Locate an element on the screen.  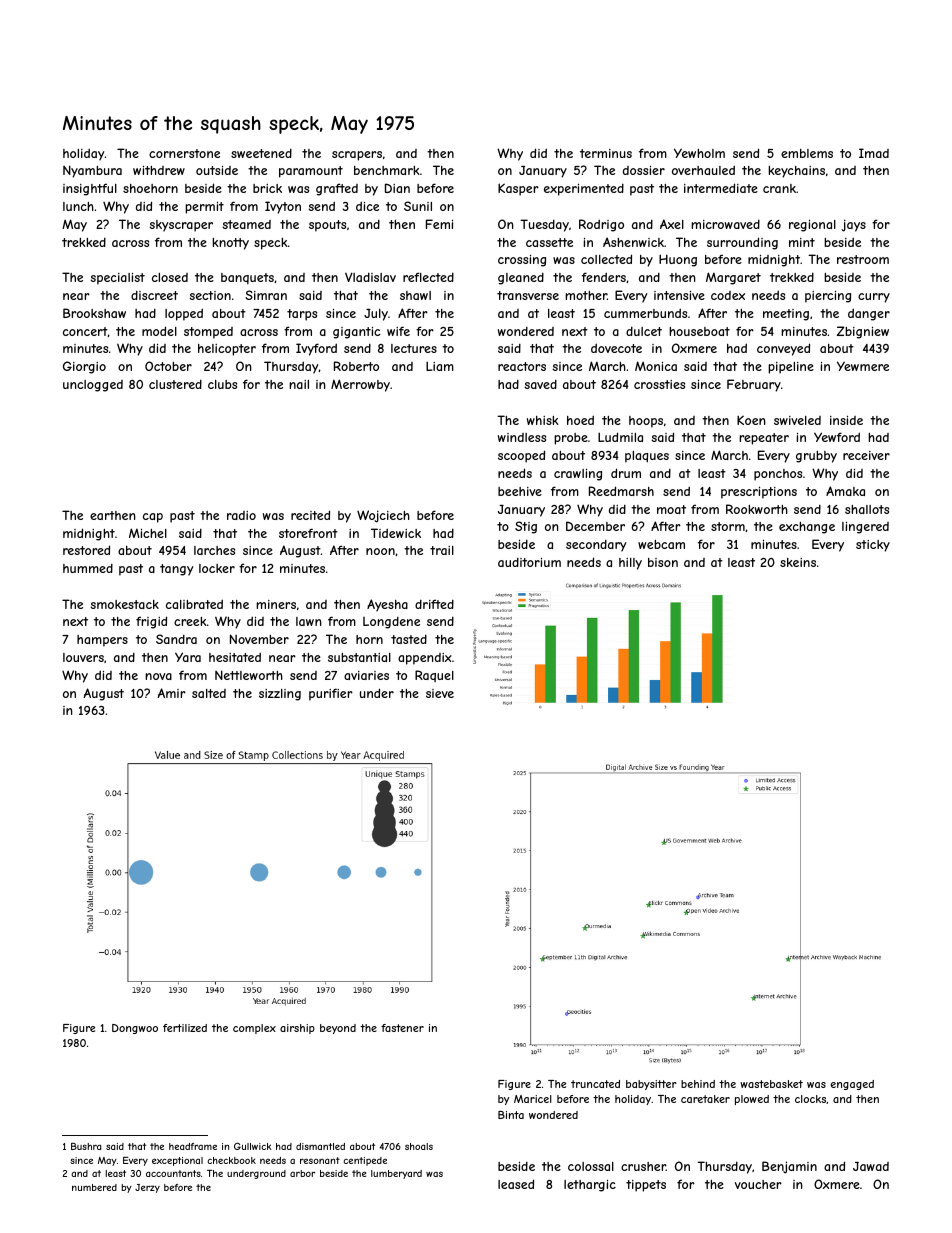
Jerzy is located at coordinates (147, 1188).
